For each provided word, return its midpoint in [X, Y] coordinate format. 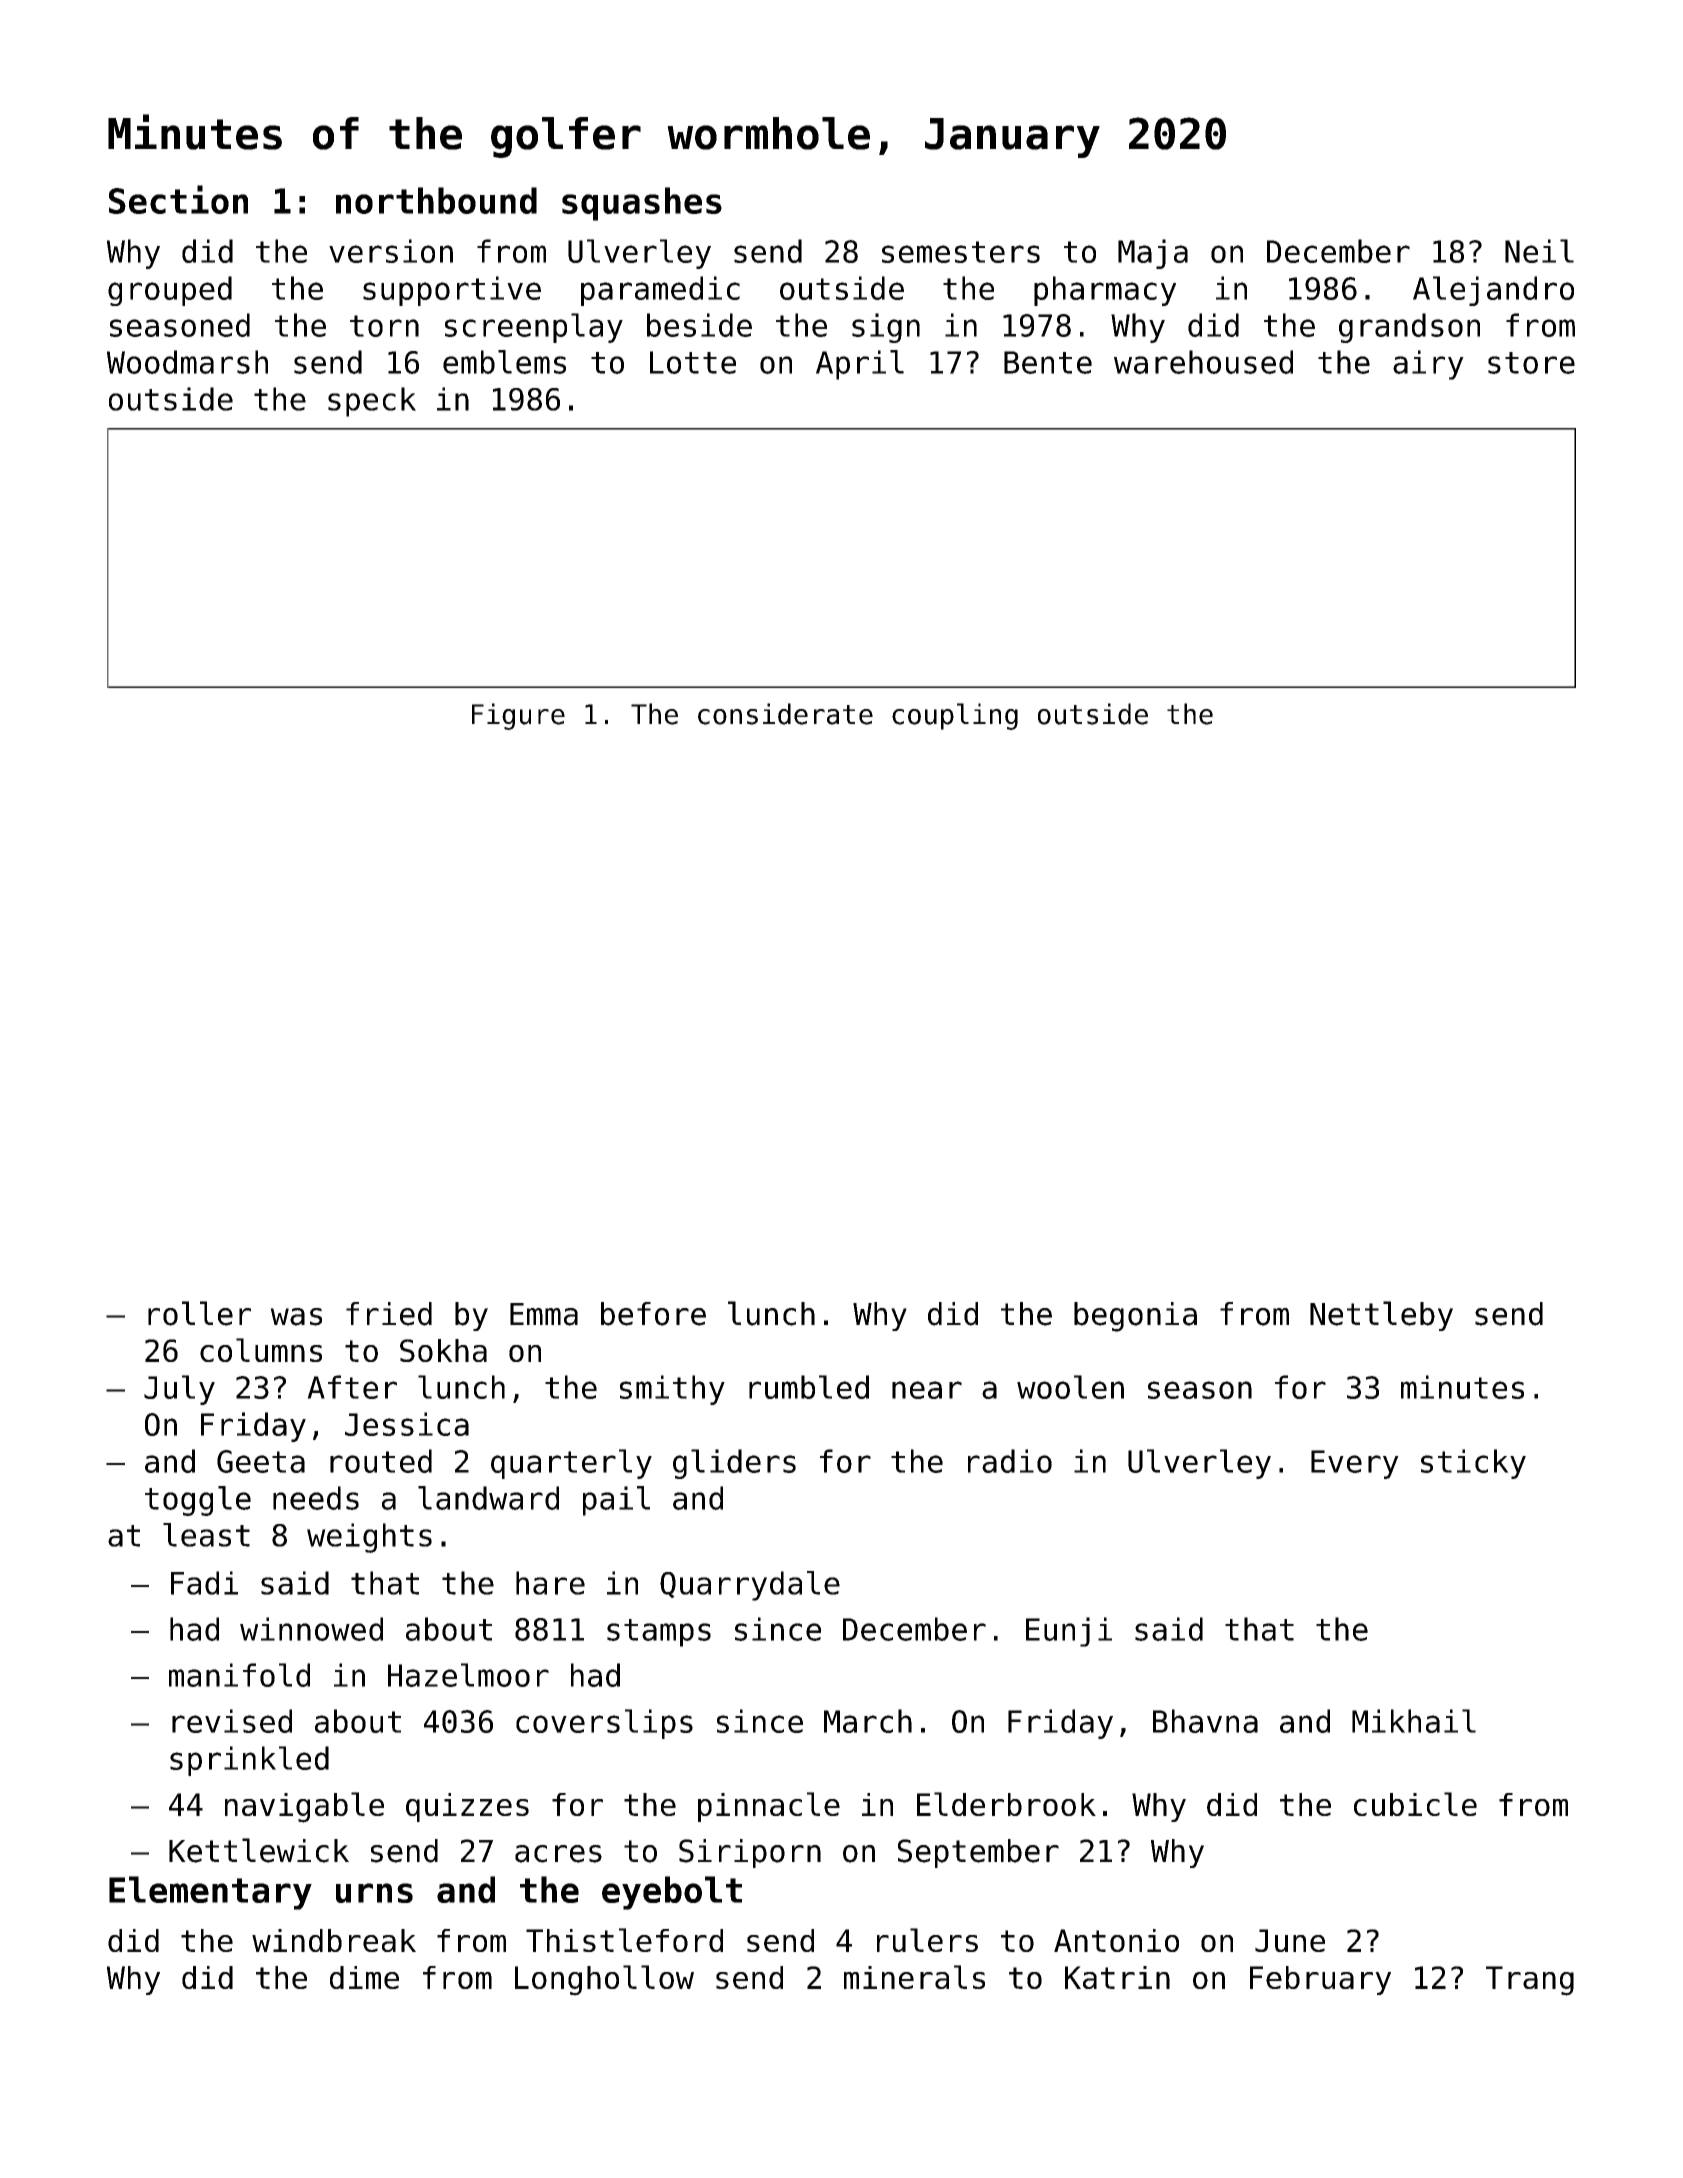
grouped [170, 291]
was [296, 1317]
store [1531, 363]
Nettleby [1381, 1316]
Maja [1153, 254]
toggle [198, 1501]
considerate [785, 714]
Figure [518, 716]
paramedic [660, 291]
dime [364, 1977]
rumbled [809, 1387]
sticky [1473, 1464]
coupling [955, 716]
